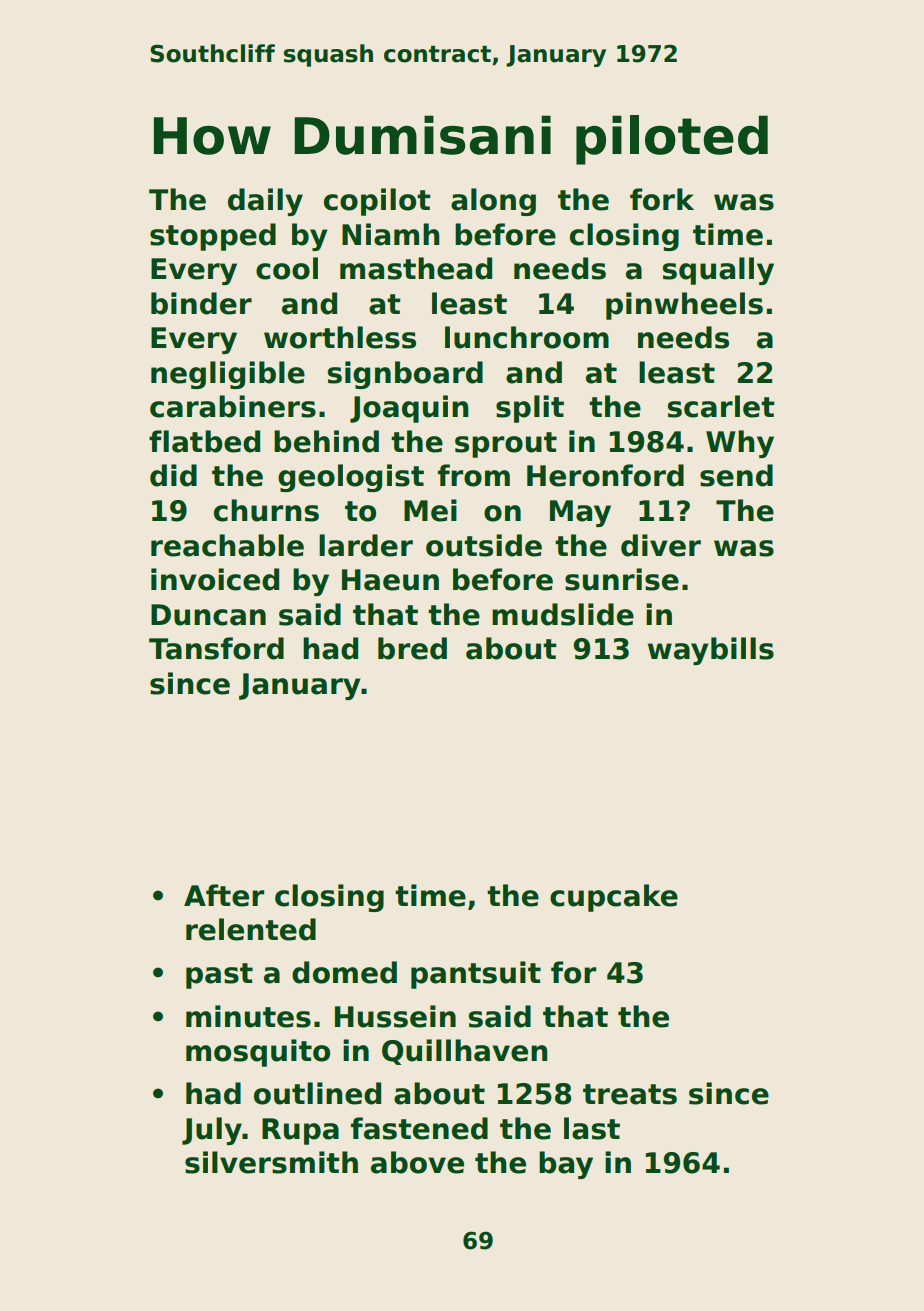  I want to click on split, so click(530, 409).
